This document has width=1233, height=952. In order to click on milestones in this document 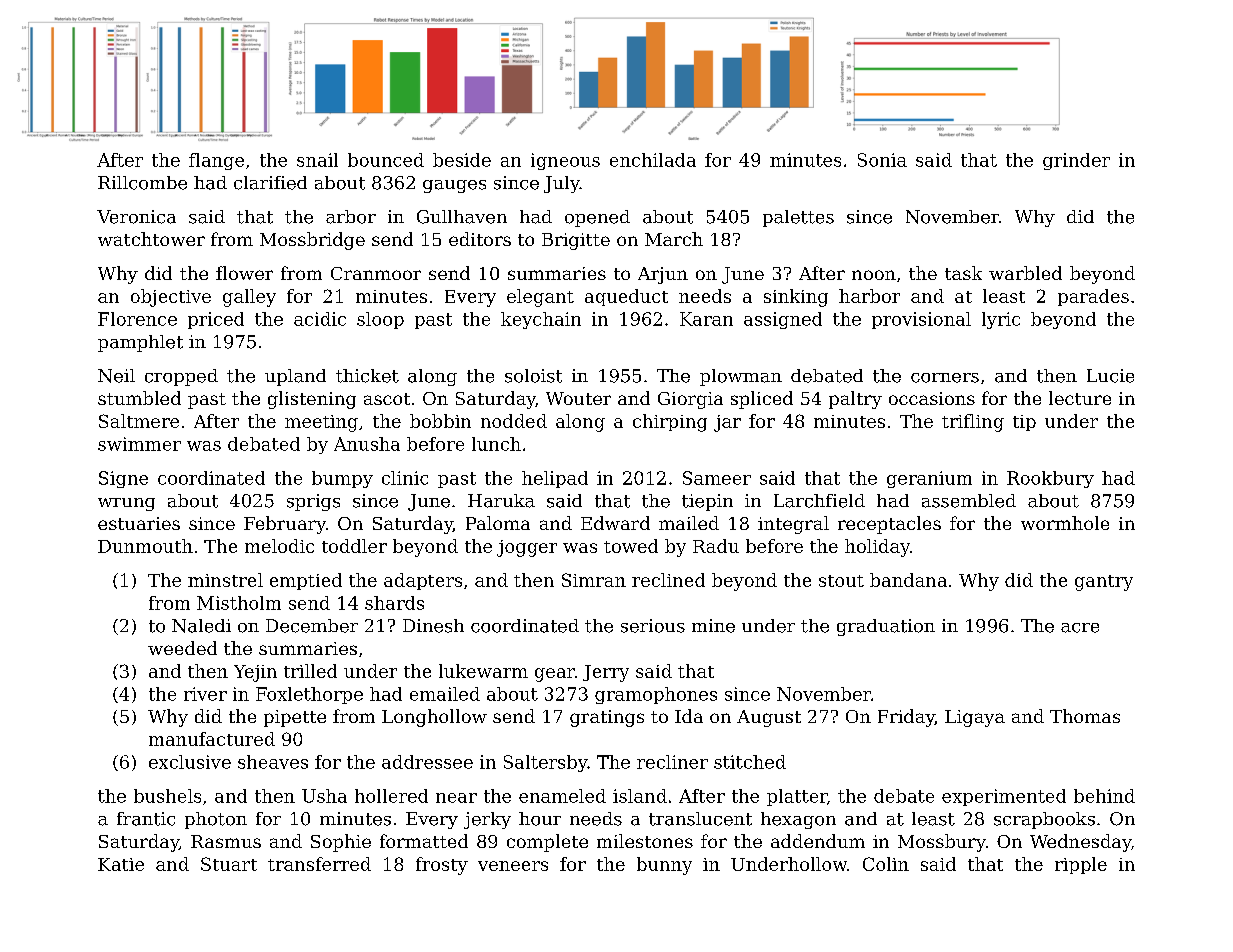, I will do `click(645, 841)`.
